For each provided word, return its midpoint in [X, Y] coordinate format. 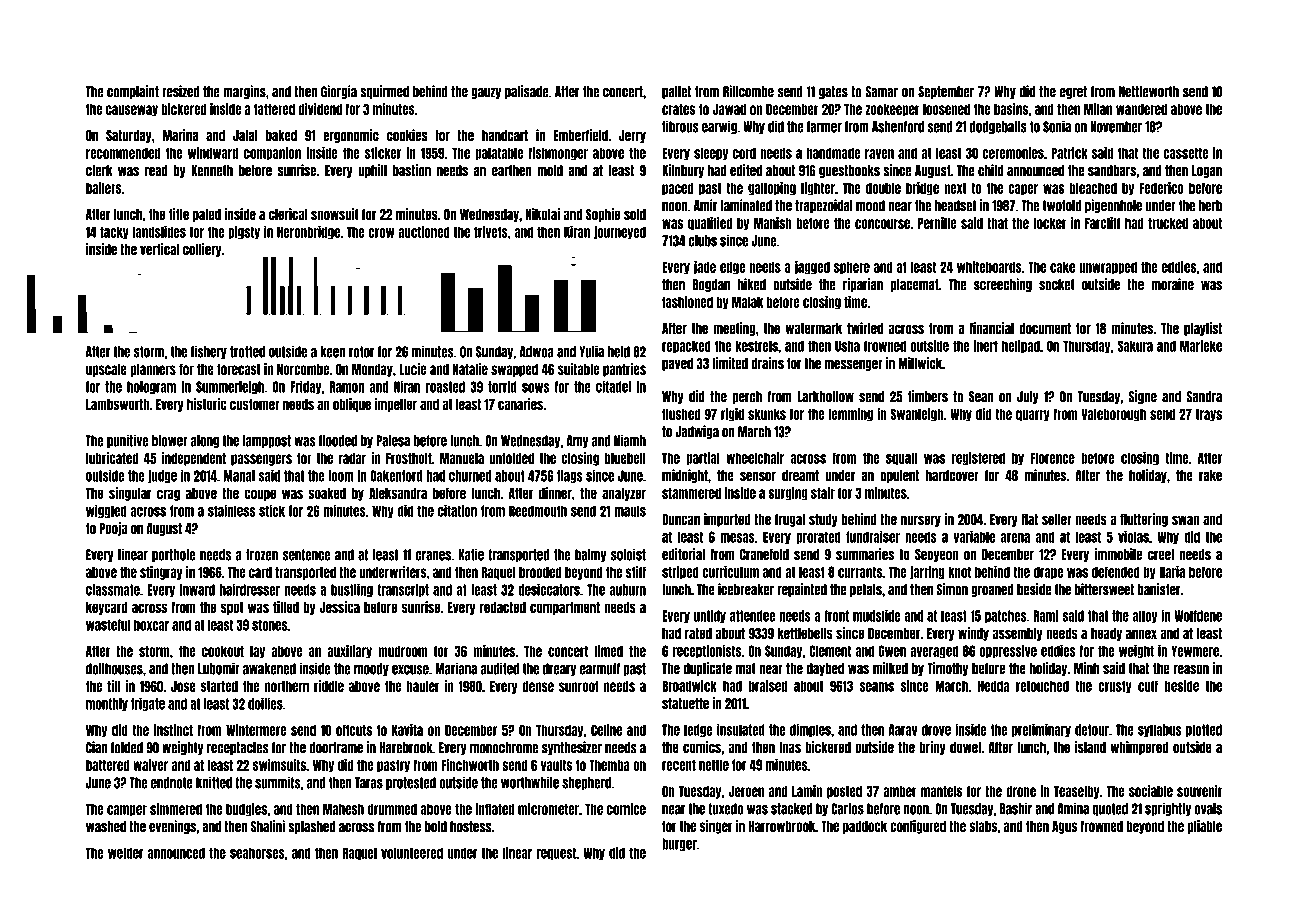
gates [833, 92]
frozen [262, 555]
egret [1073, 92]
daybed [825, 669]
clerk [99, 171]
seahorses [257, 853]
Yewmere [1195, 651]
